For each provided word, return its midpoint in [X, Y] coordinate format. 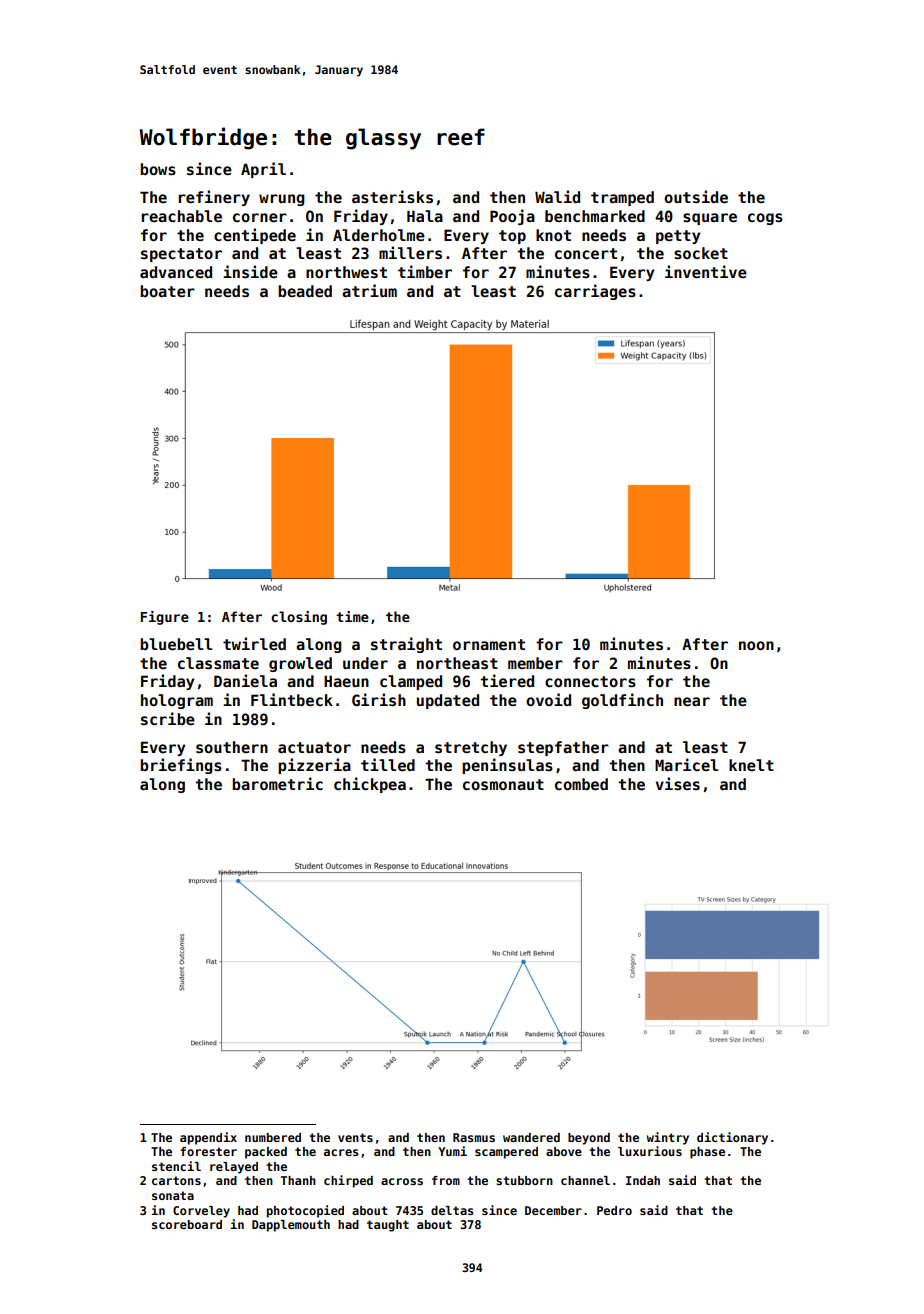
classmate [218, 663]
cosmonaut [503, 784]
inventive [706, 271]
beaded [305, 291]
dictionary [732, 1138]
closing [299, 618]
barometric [277, 783]
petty [678, 237]
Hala [425, 216]
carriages [595, 292]
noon [756, 645]
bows [158, 169]
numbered [273, 1137]
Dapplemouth [291, 1226]
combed [581, 784]
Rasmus [474, 1137]
